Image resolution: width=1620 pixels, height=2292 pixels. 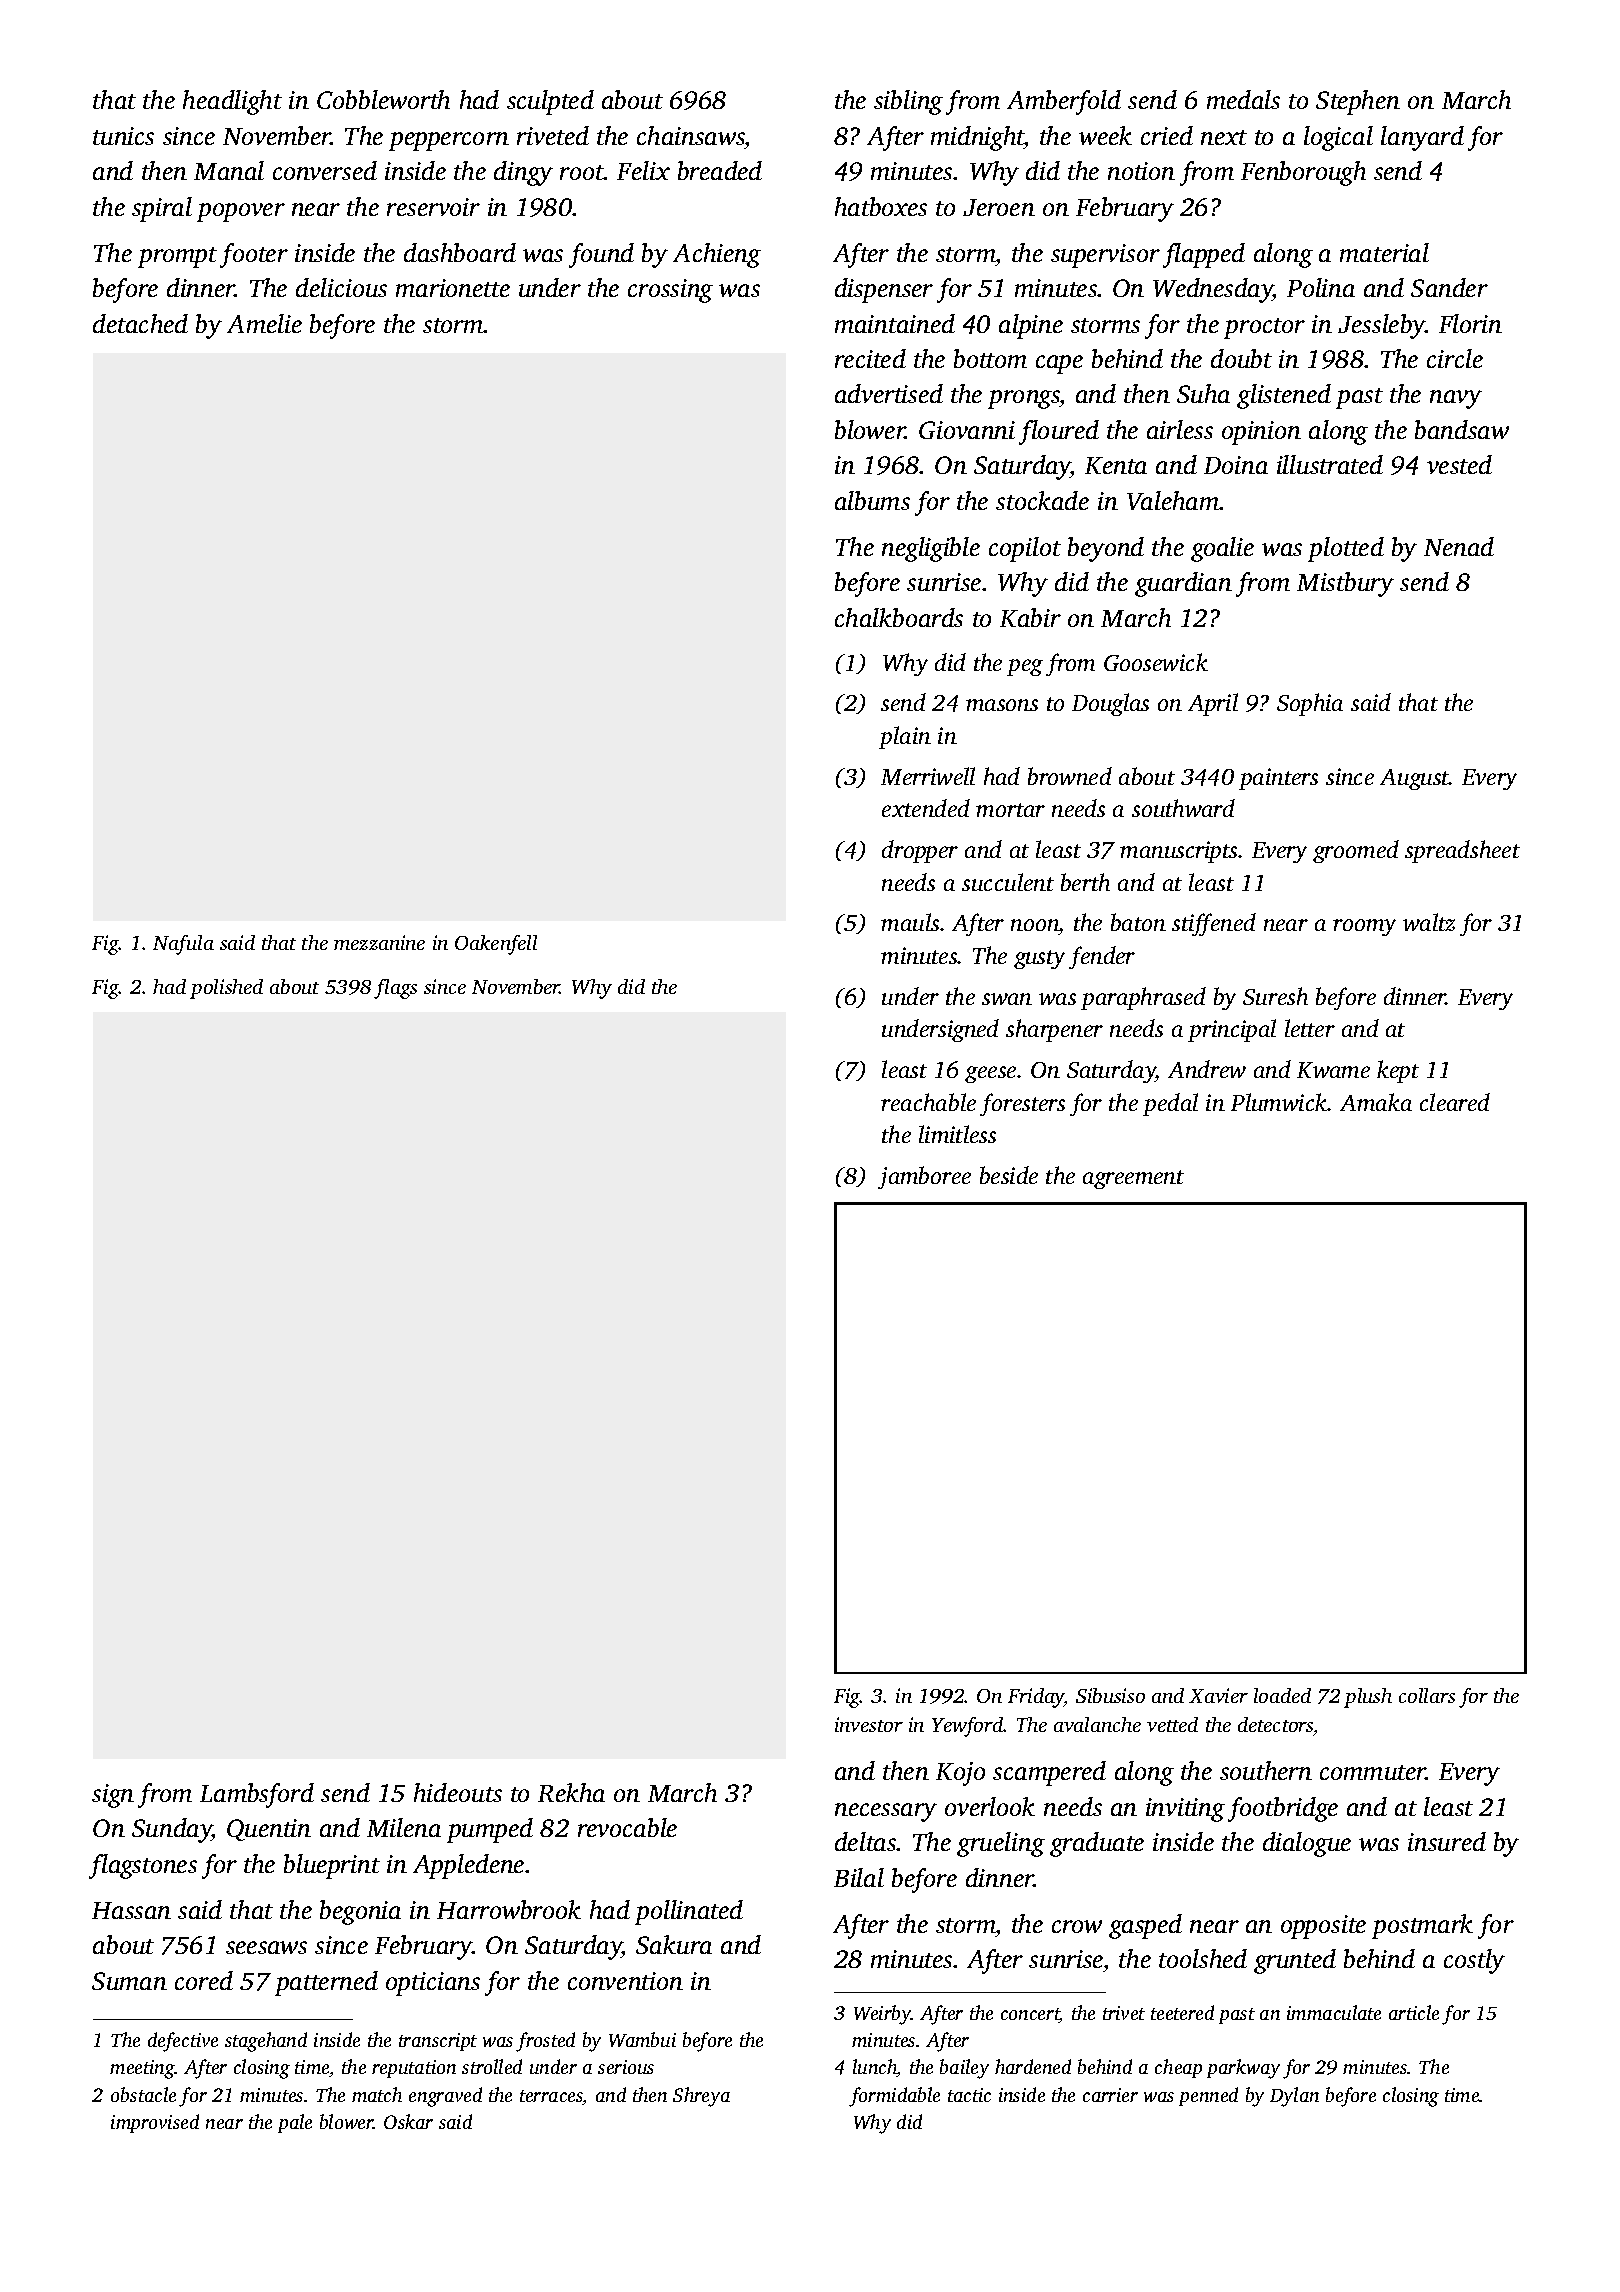 I want to click on jamboree, so click(x=924, y=1177).
